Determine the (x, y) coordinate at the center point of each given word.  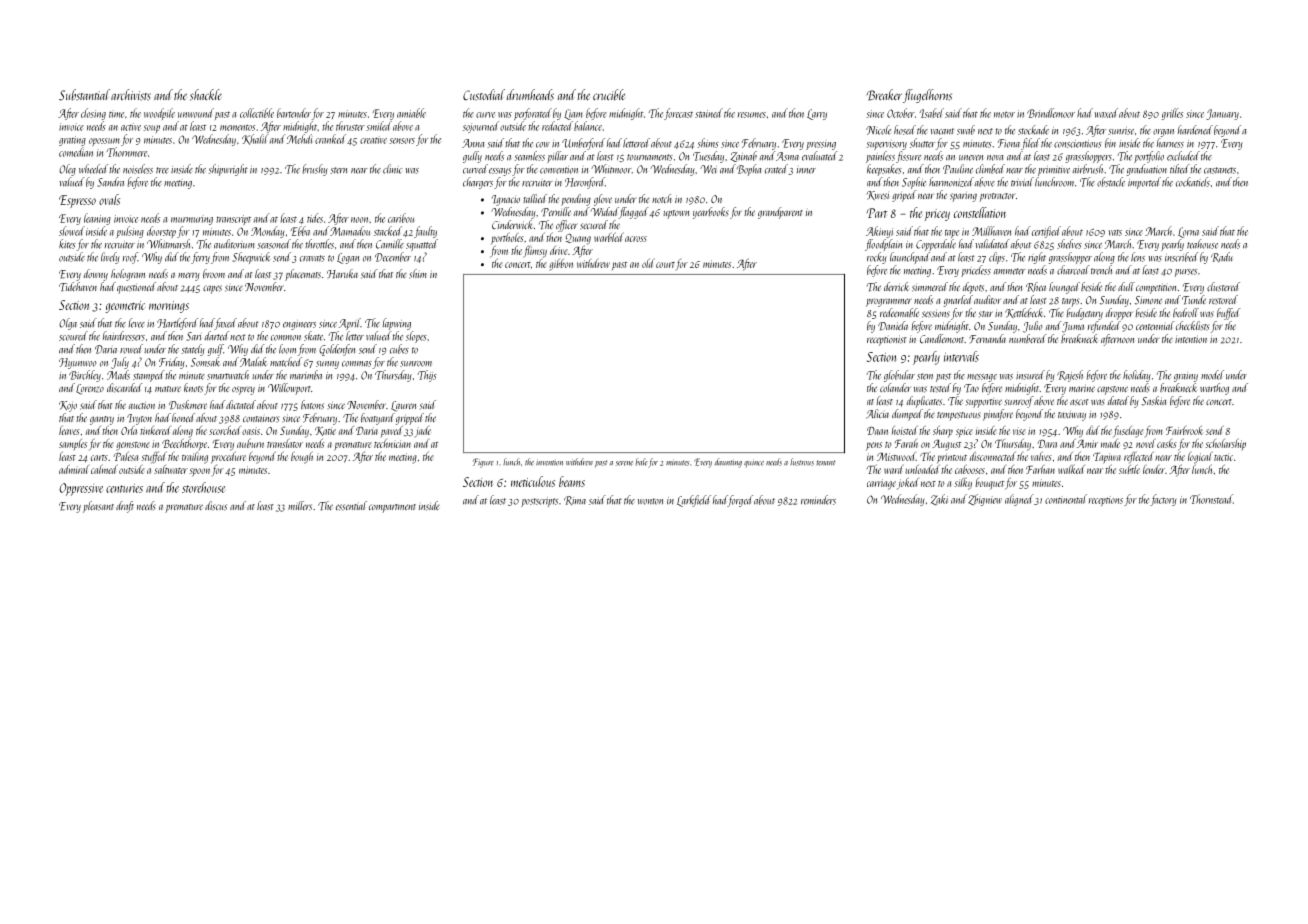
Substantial (84, 95)
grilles (1172, 114)
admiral (74, 469)
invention (549, 462)
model (1212, 375)
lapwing (396, 324)
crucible (609, 95)
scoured (73, 336)
